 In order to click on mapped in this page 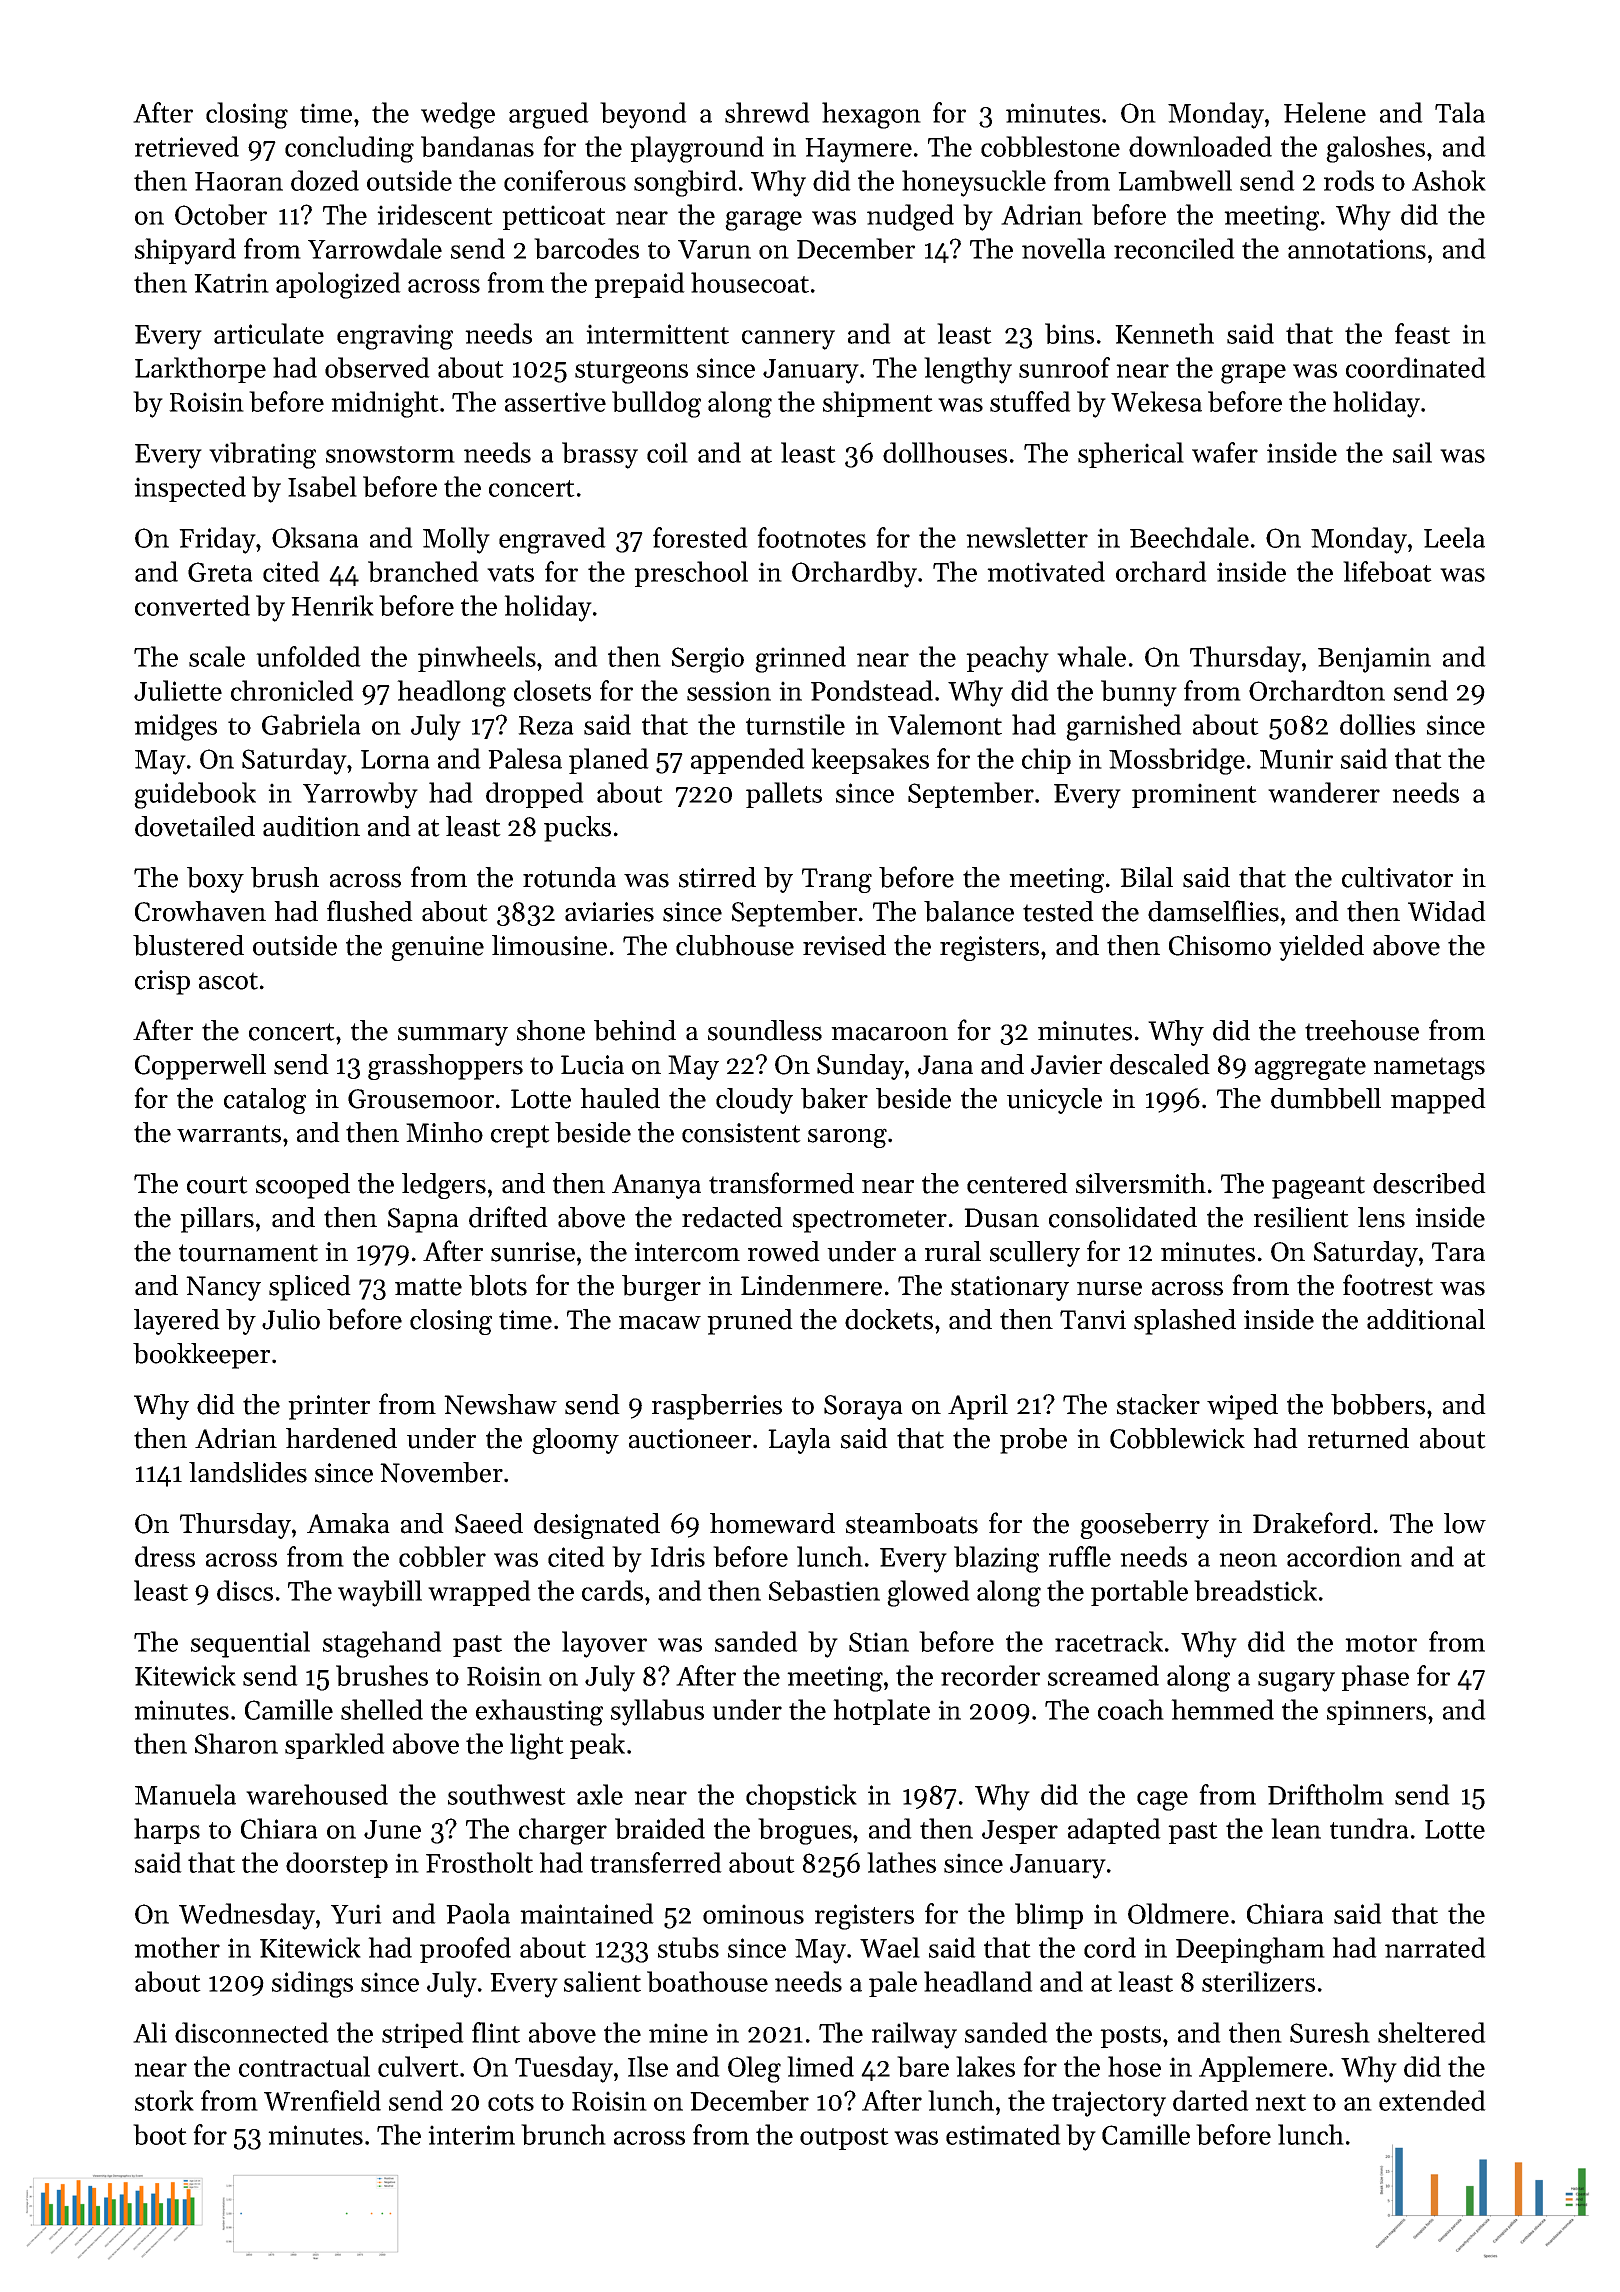, I will do `click(1438, 1101)`.
